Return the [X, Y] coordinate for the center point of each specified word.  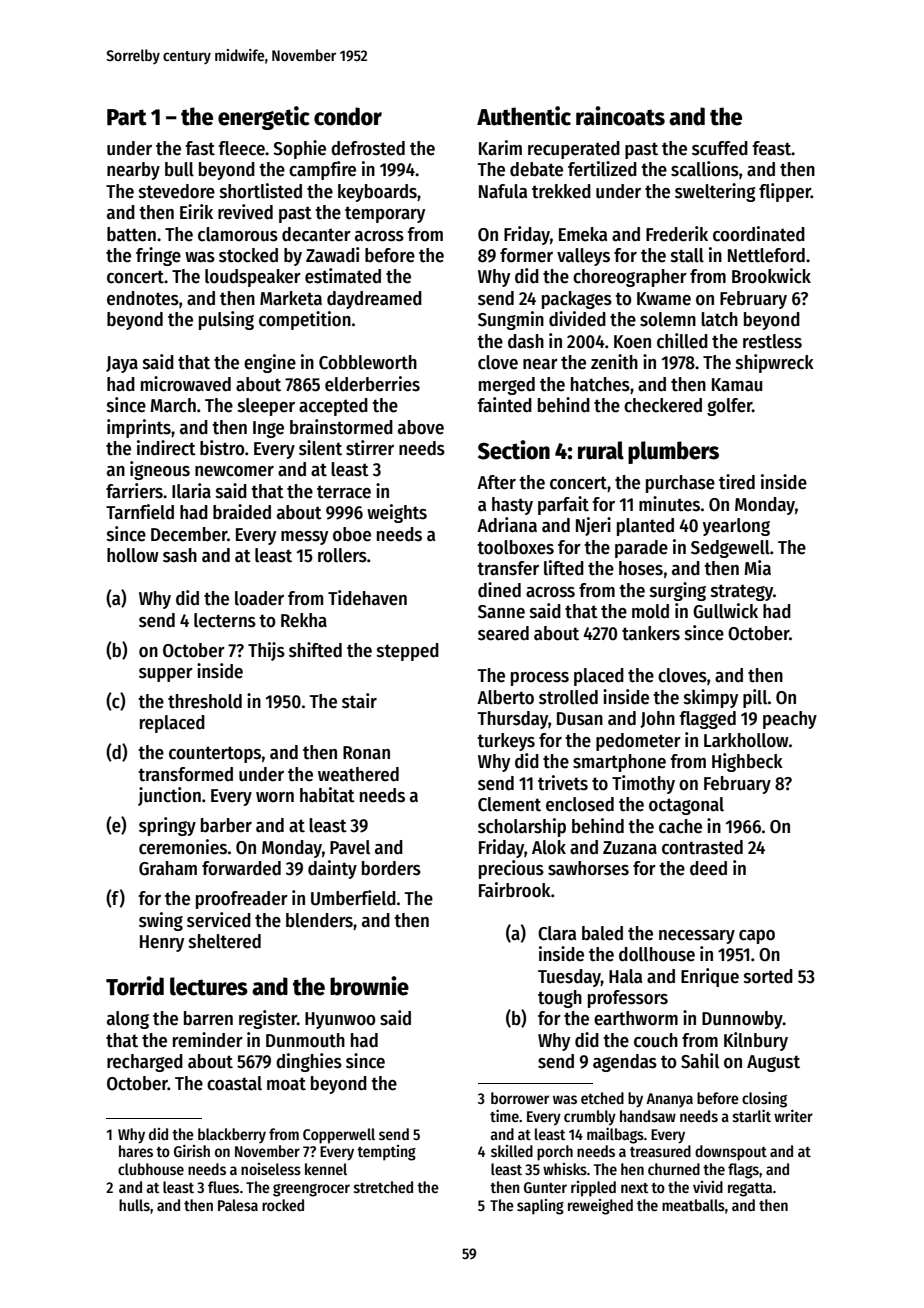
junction [169, 796]
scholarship [522, 827]
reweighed [600, 1207]
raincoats [620, 116]
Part [127, 117]
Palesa [238, 1205]
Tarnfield [140, 512]
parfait [563, 505]
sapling [540, 1207]
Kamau [737, 385]
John [657, 719]
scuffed [720, 148]
